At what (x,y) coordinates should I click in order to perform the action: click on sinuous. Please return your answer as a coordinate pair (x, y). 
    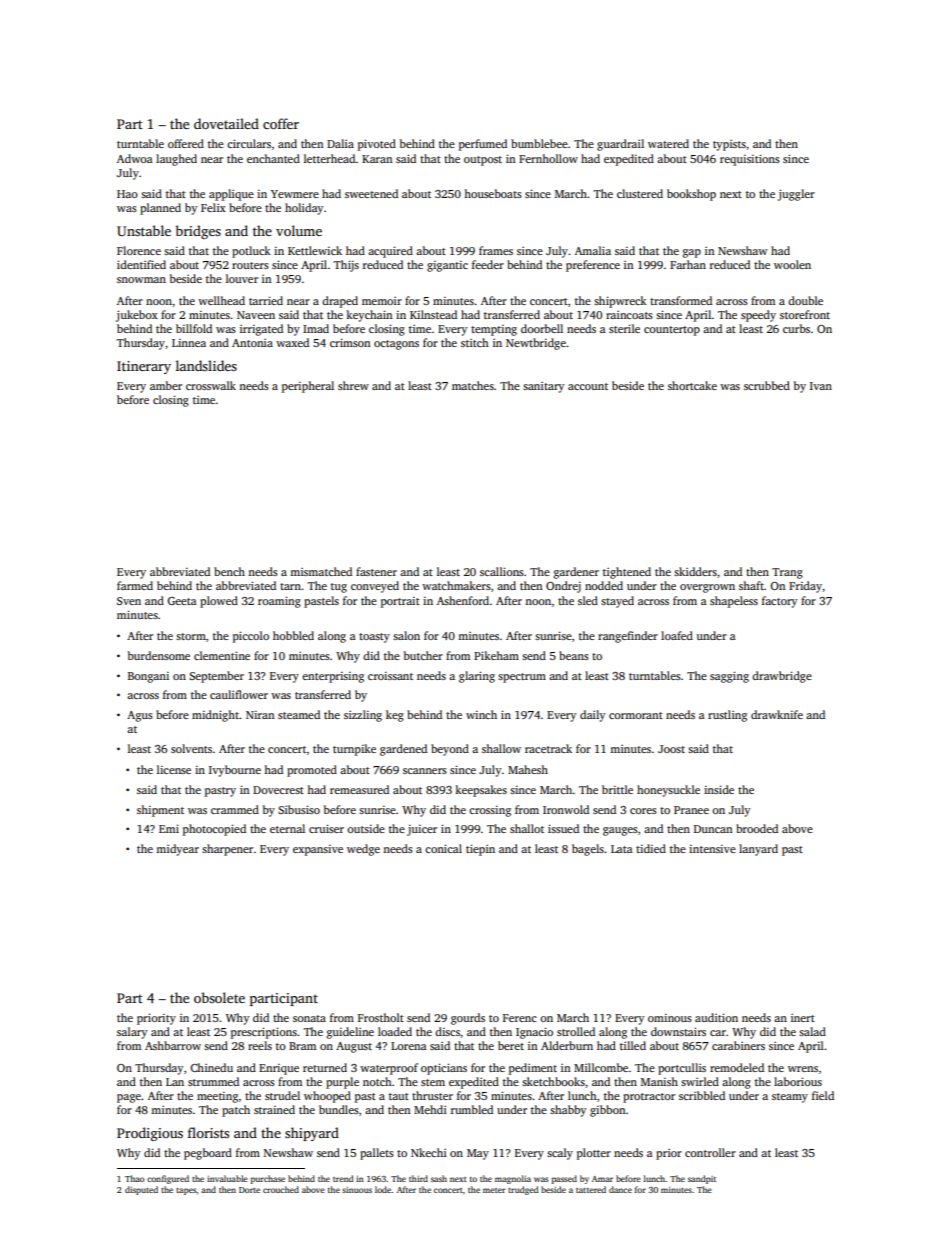
    Looking at the image, I should click on (357, 1190).
